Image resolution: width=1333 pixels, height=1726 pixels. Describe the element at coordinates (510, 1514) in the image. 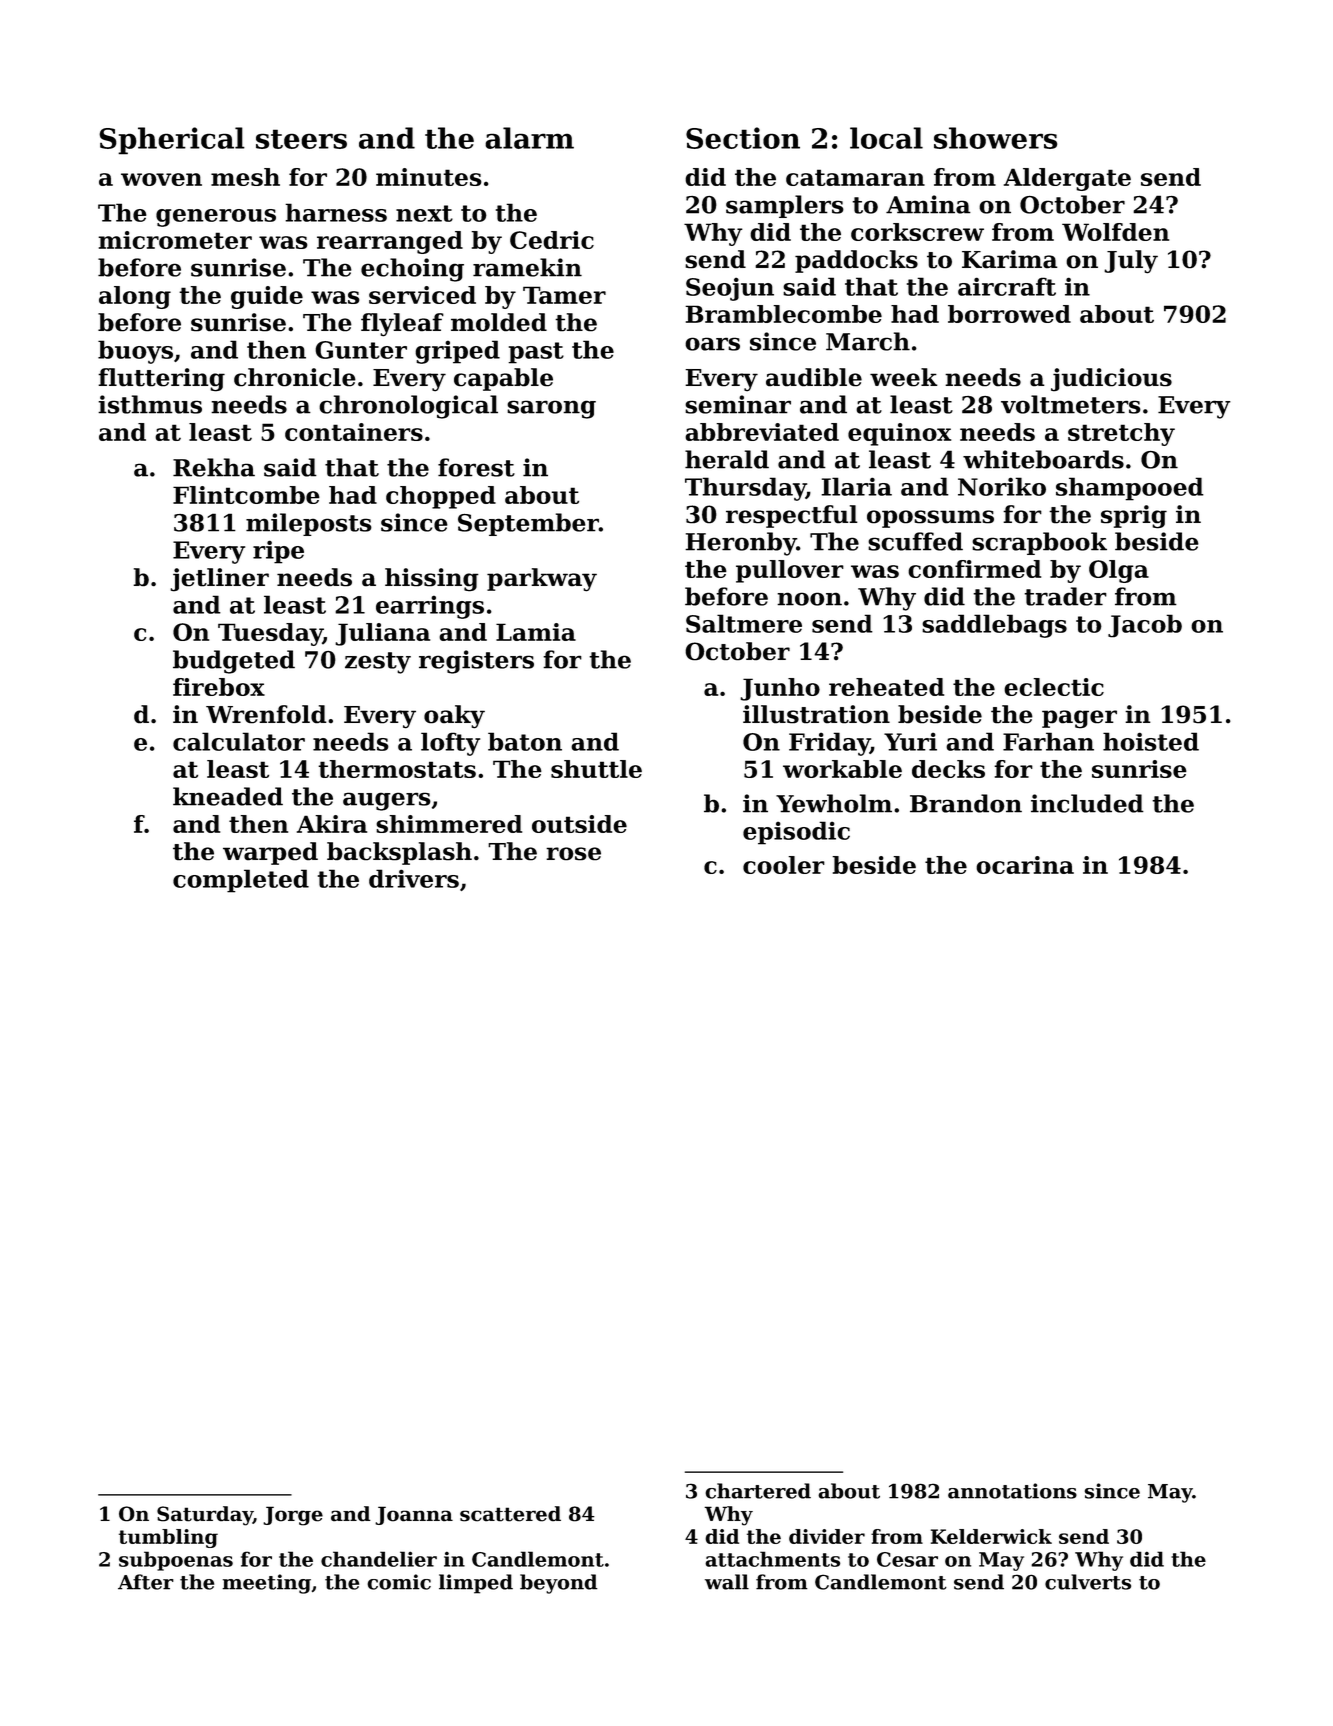

I see `scattered` at that location.
